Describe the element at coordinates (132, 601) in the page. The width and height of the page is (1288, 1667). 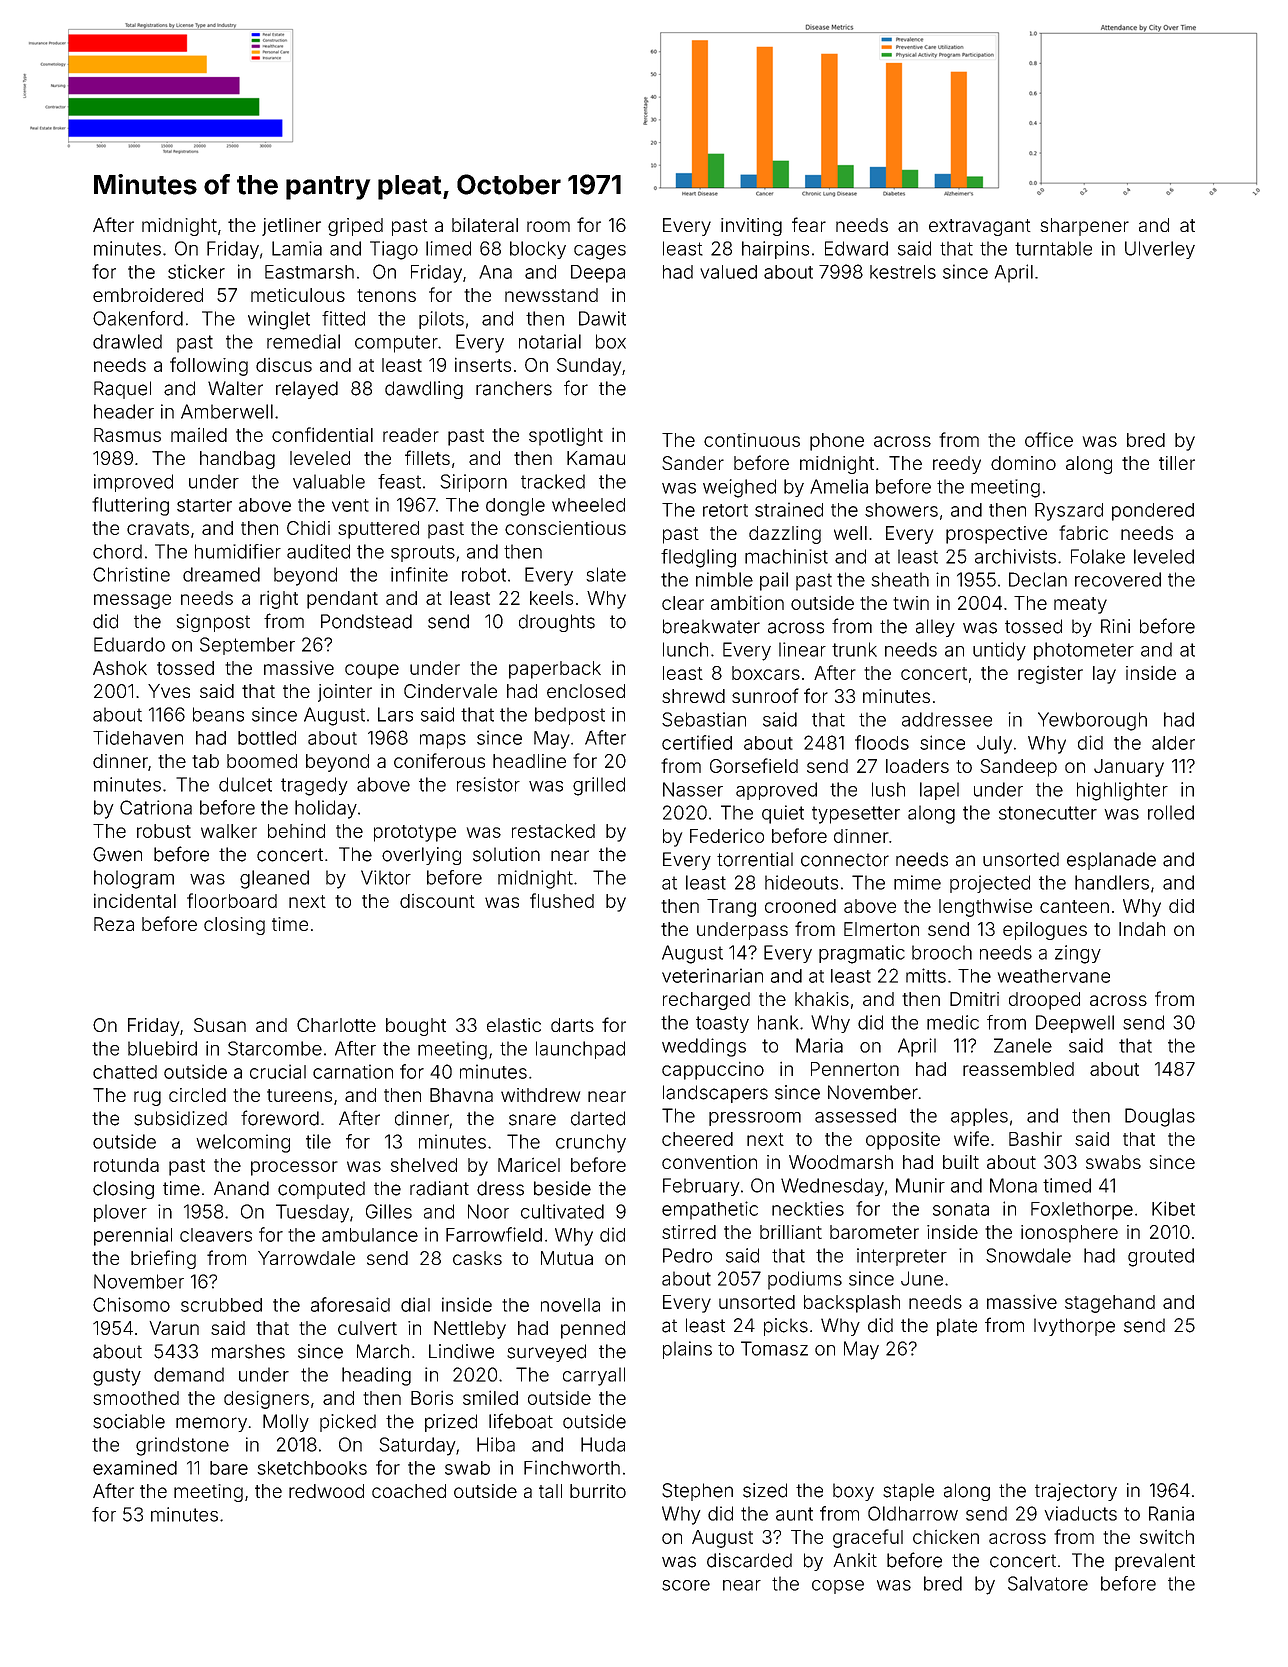
I see `message` at that location.
